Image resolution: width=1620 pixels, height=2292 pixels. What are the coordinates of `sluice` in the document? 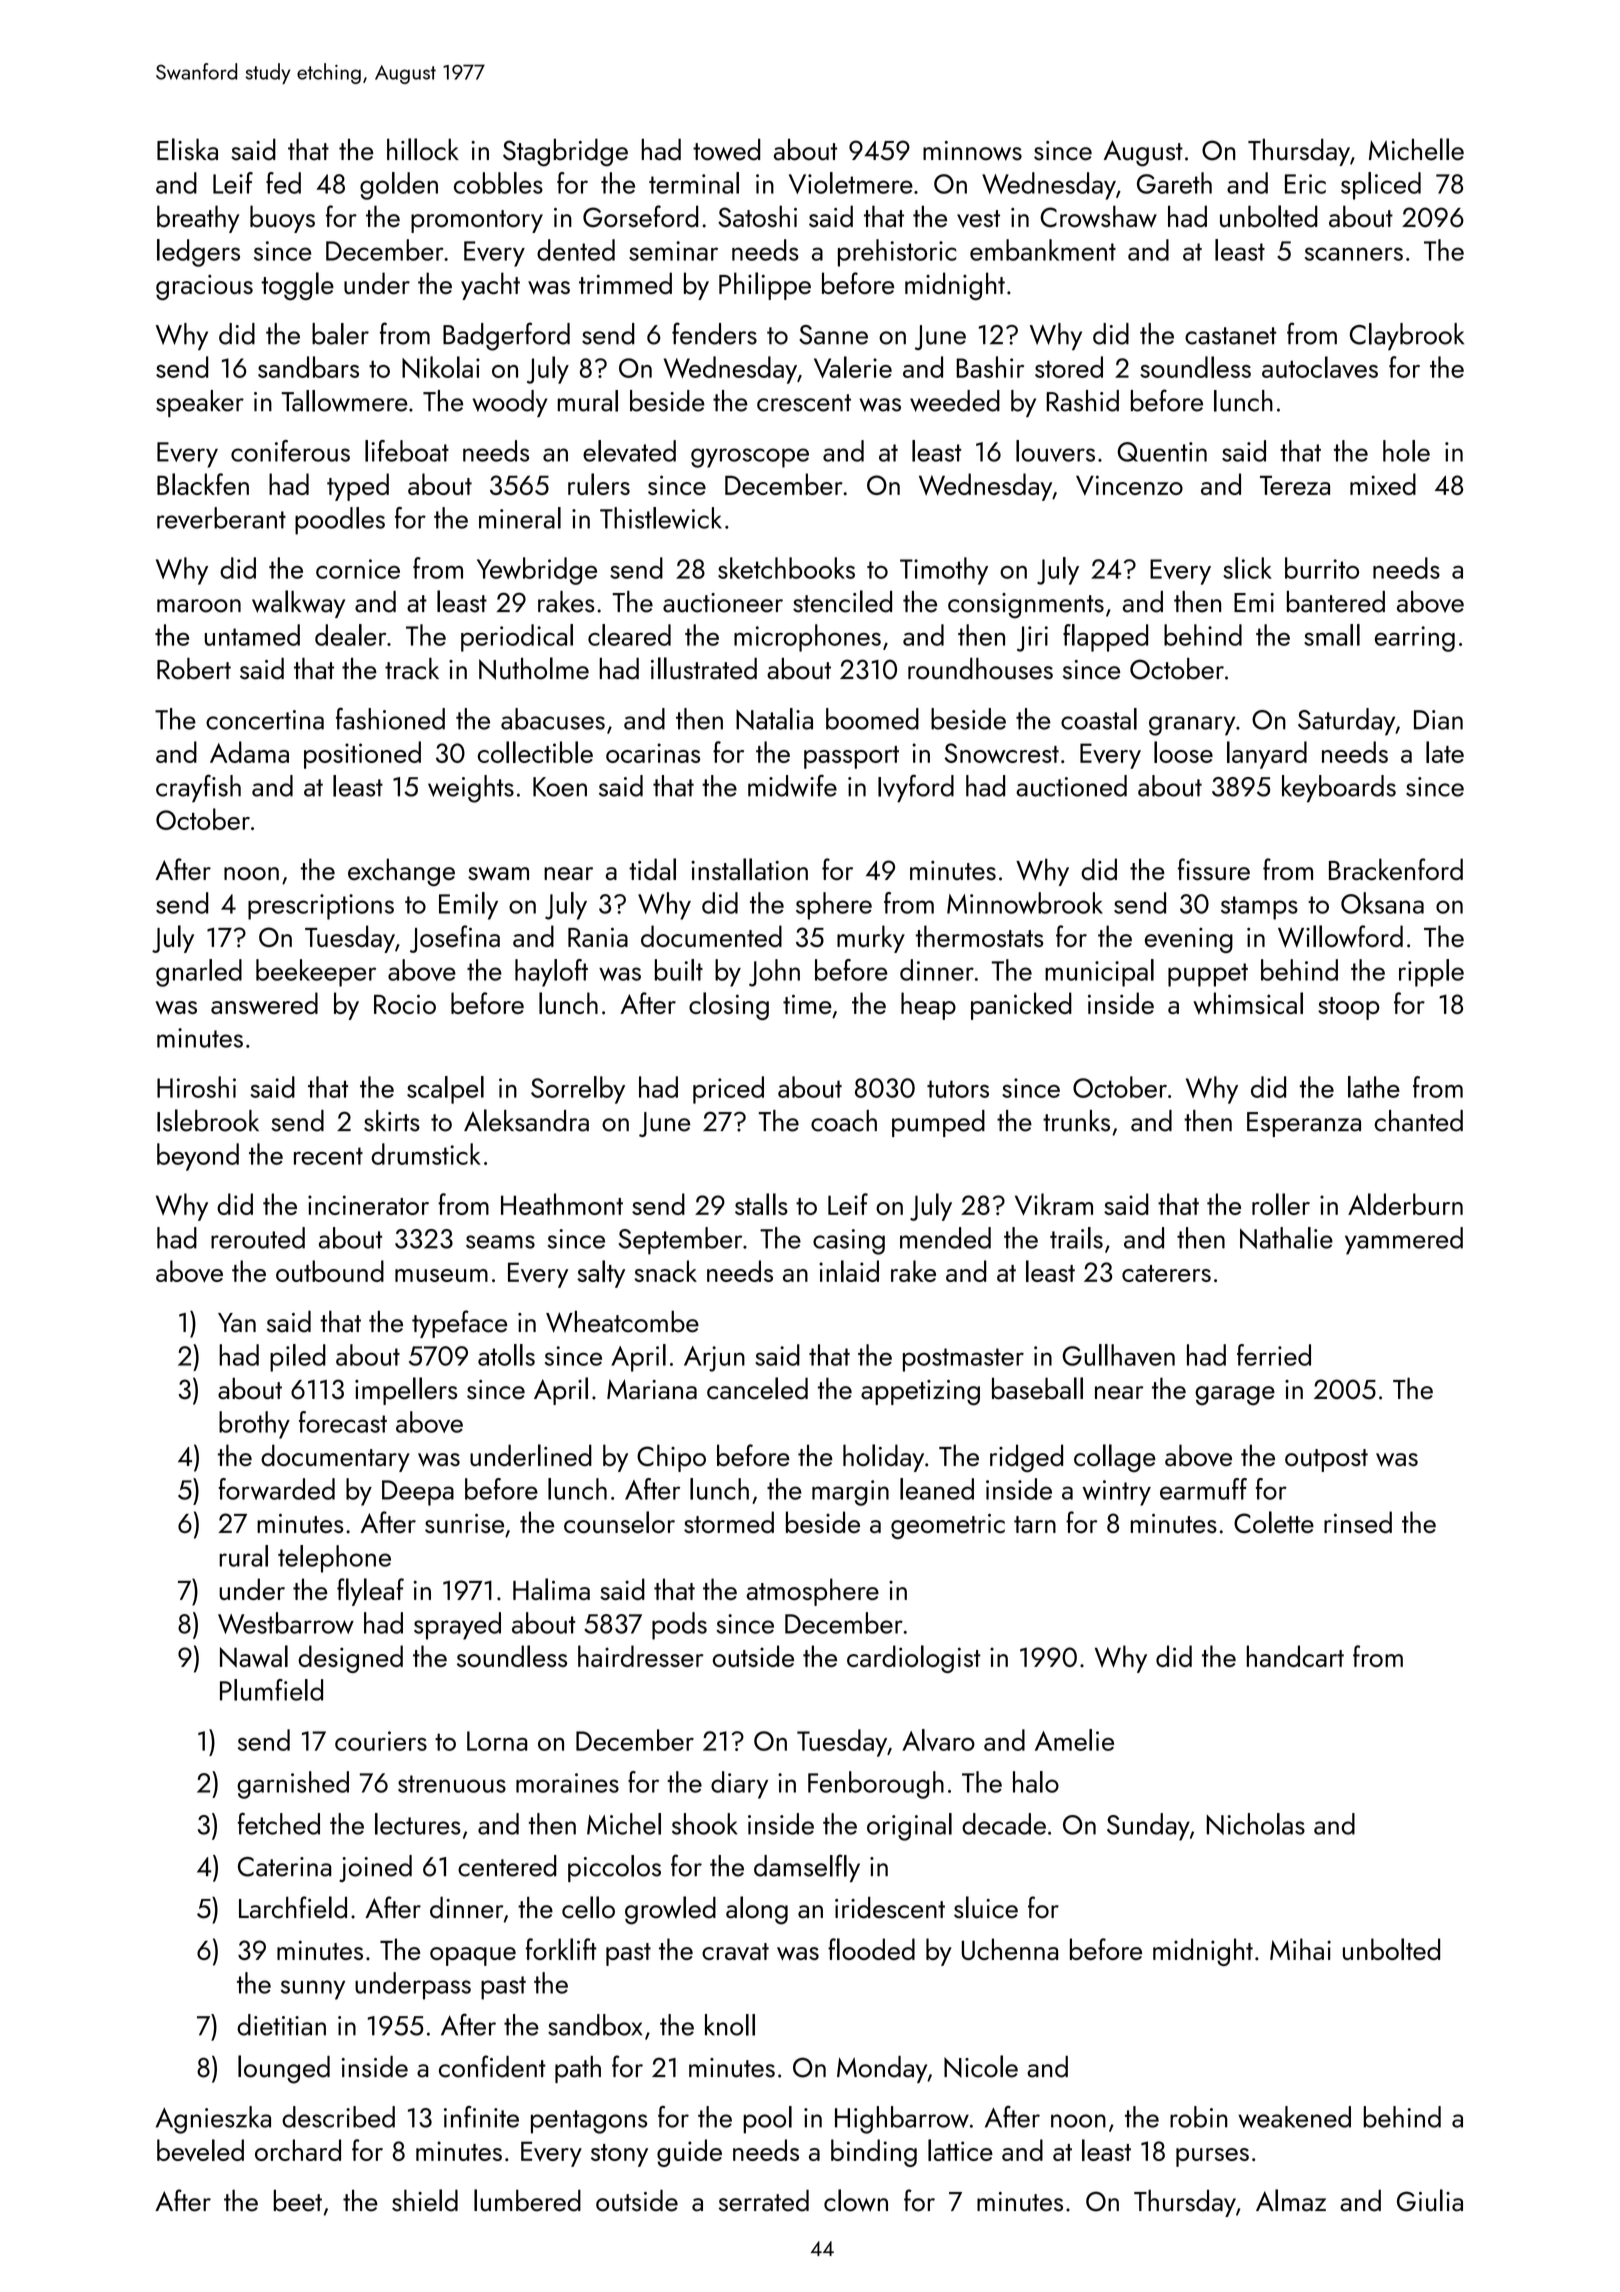 It's located at (986, 1907).
